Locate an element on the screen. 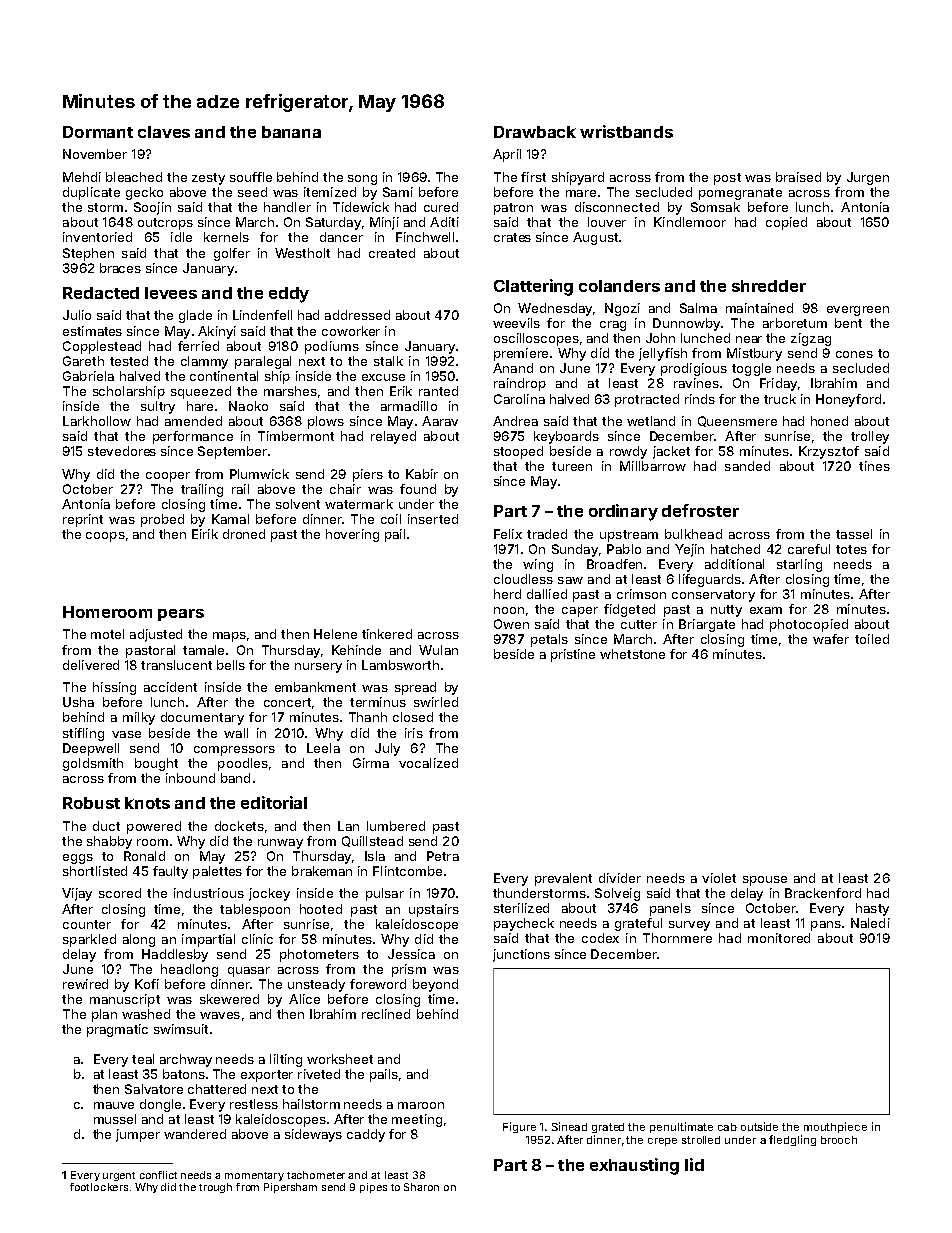  prevalent is located at coordinates (563, 879).
